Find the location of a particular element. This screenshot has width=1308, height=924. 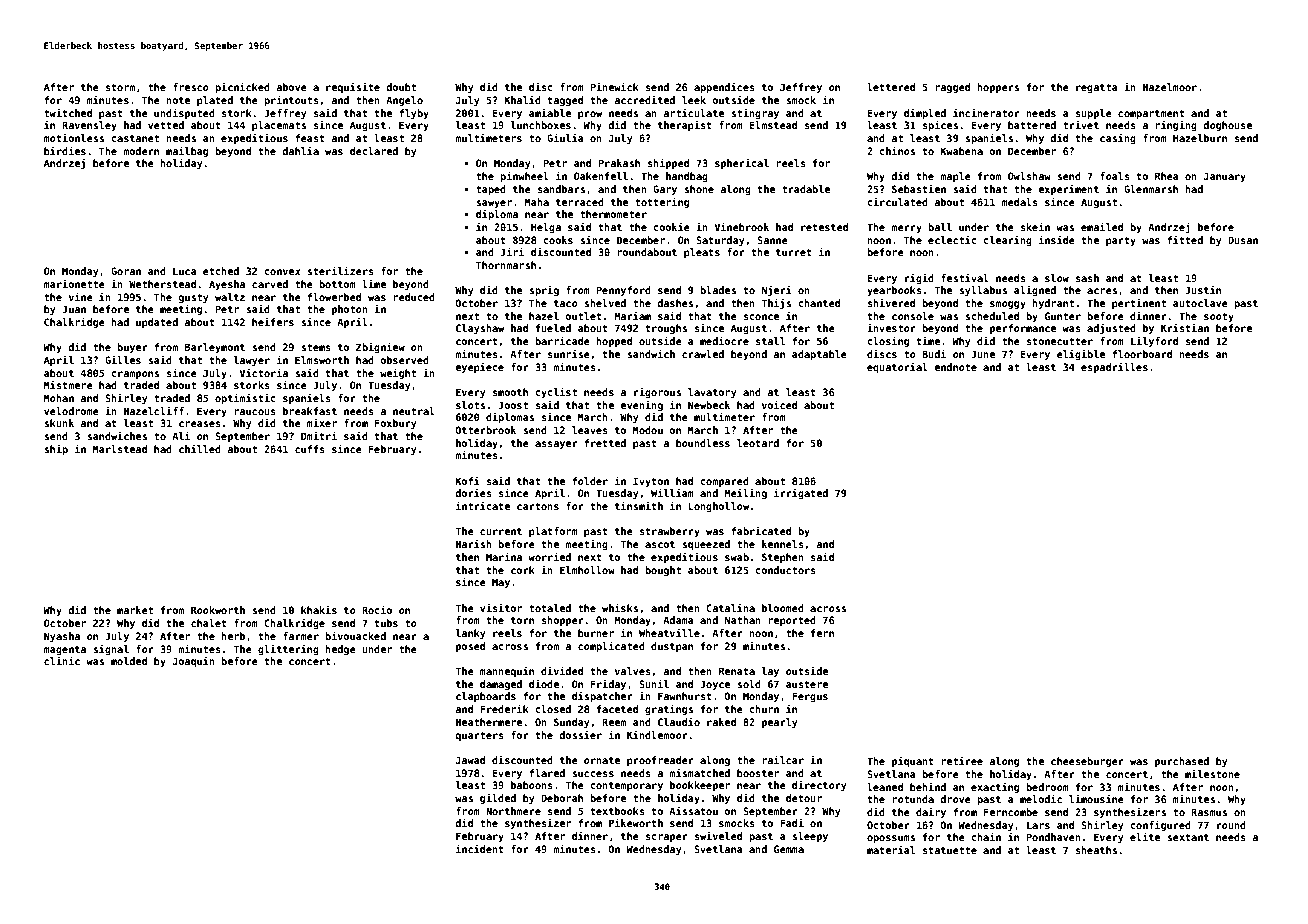

herb is located at coordinates (233, 636).
